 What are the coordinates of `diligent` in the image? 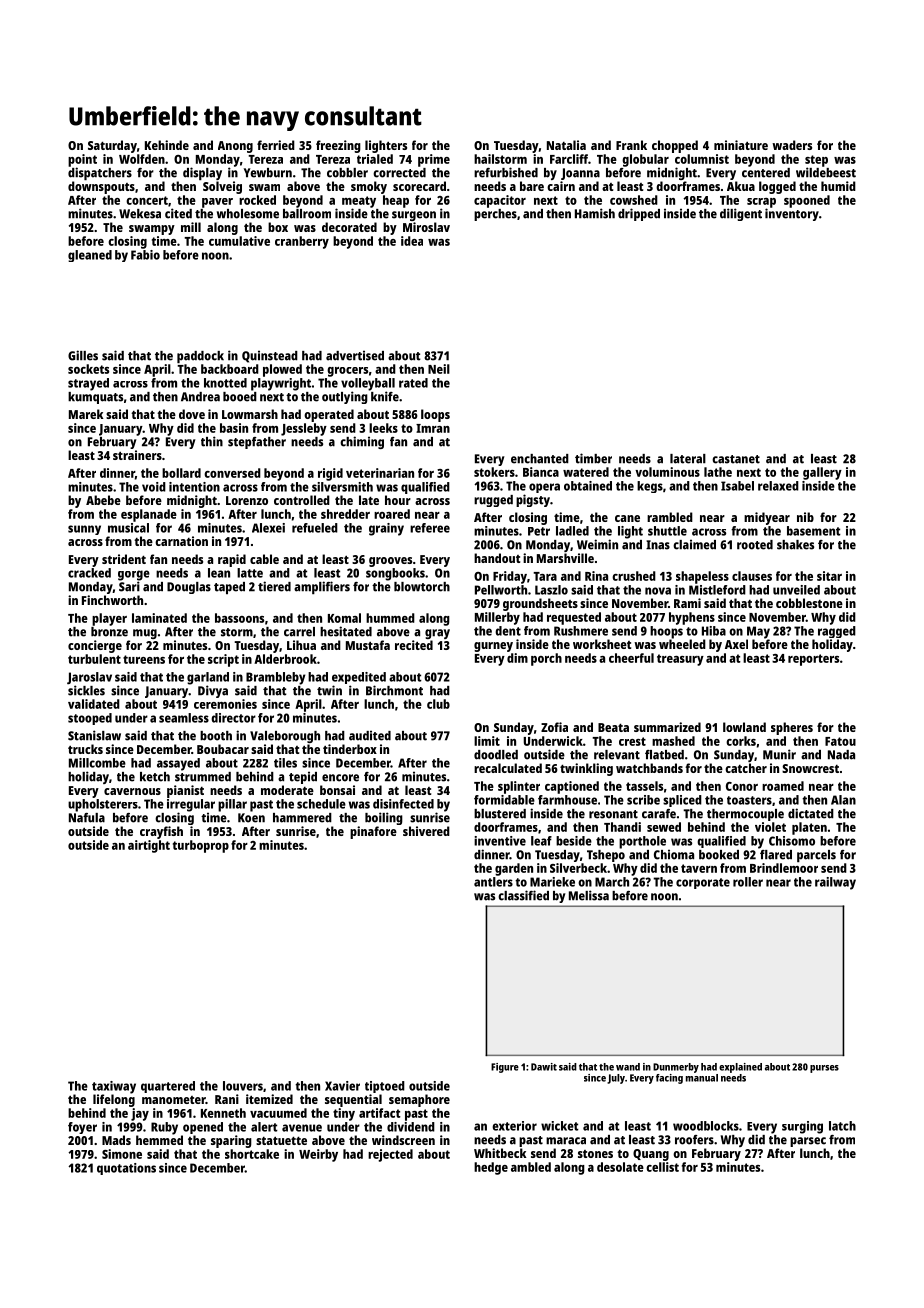 It's located at (741, 214).
